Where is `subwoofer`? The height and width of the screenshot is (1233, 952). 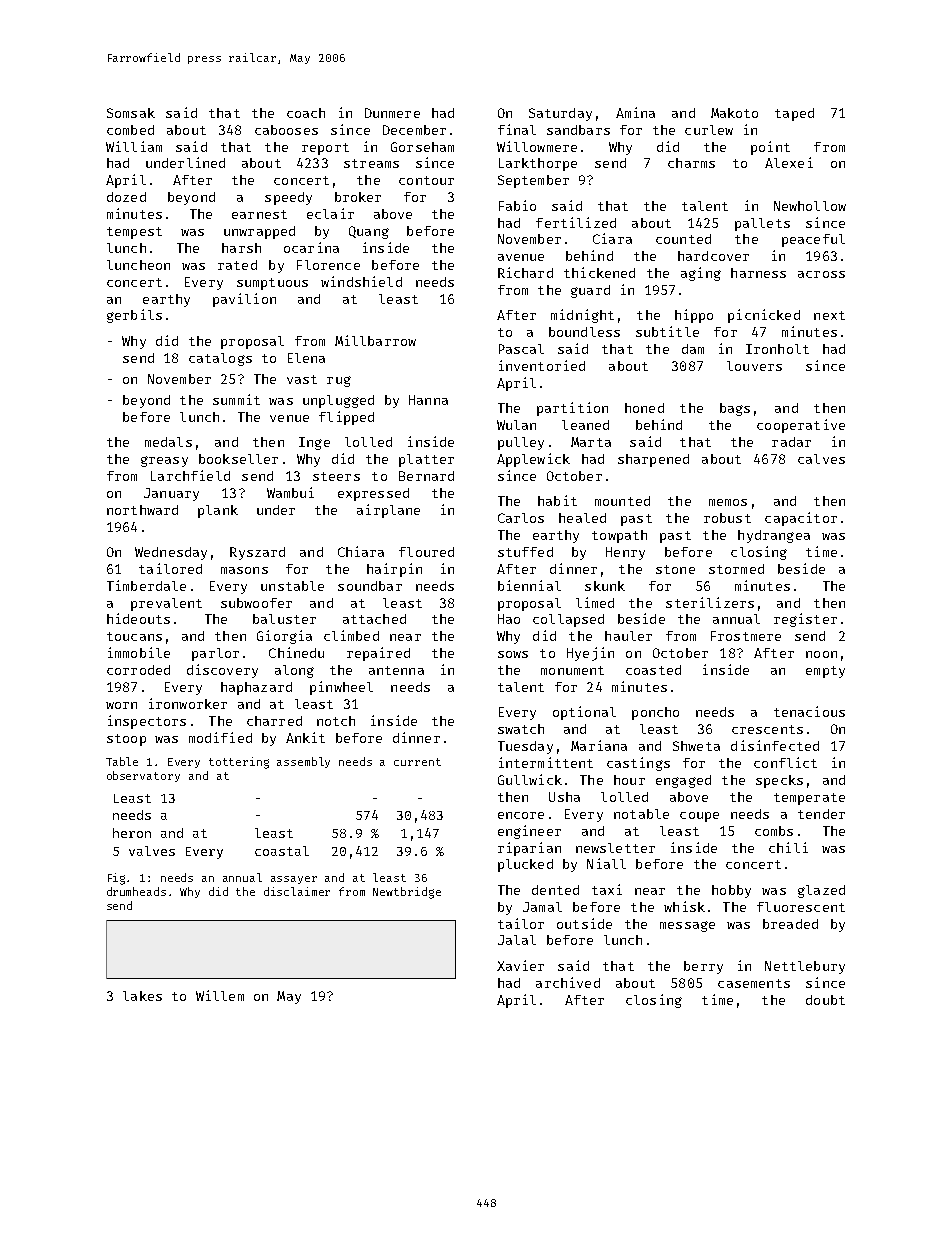 subwoofer is located at coordinates (256, 603).
